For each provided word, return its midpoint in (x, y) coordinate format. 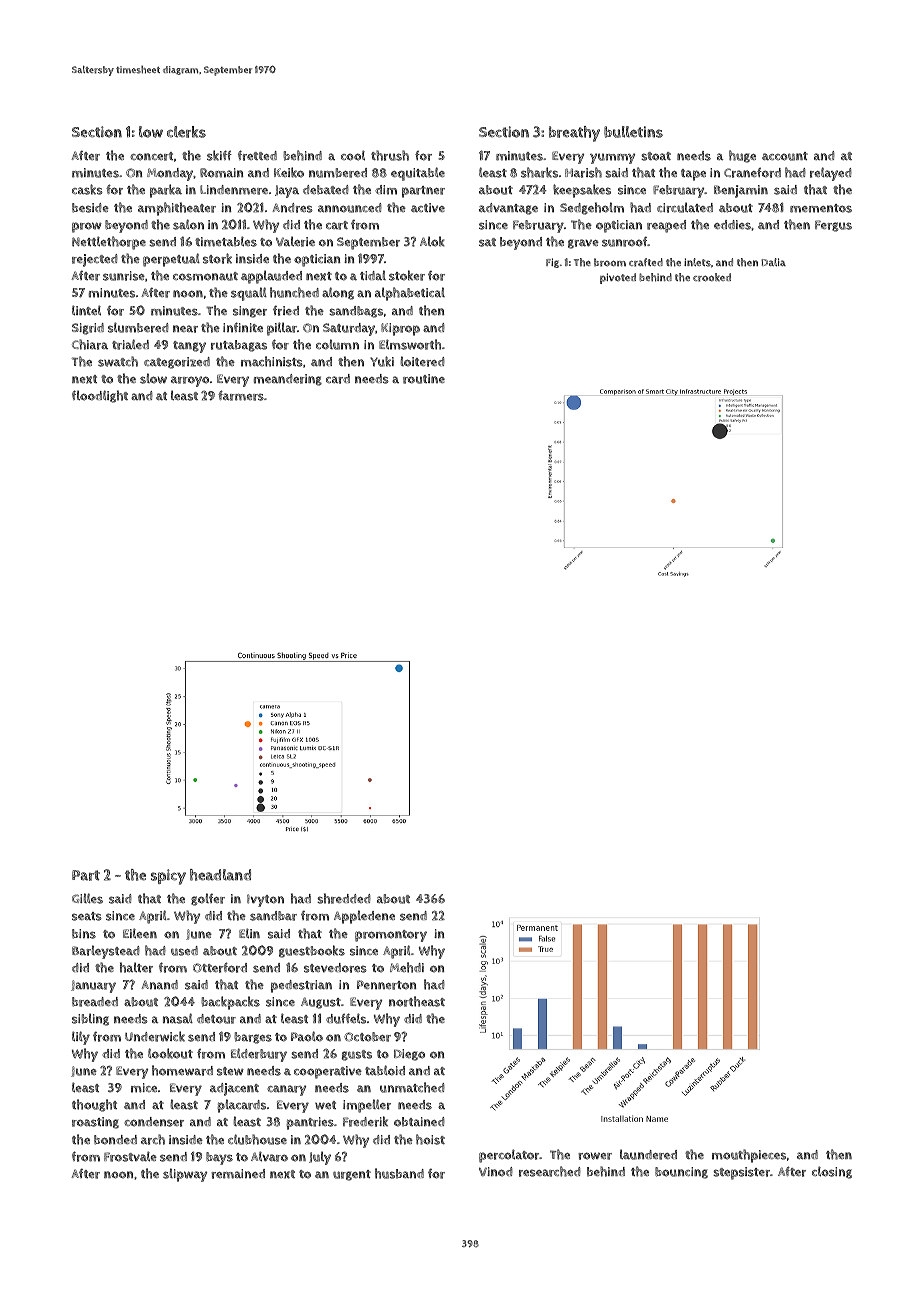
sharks (539, 172)
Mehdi (407, 967)
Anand (159, 984)
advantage (508, 209)
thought (94, 1105)
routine (424, 379)
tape (693, 175)
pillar (282, 329)
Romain (221, 173)
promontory (391, 936)
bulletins (633, 132)
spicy (168, 877)
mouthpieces (749, 1156)
